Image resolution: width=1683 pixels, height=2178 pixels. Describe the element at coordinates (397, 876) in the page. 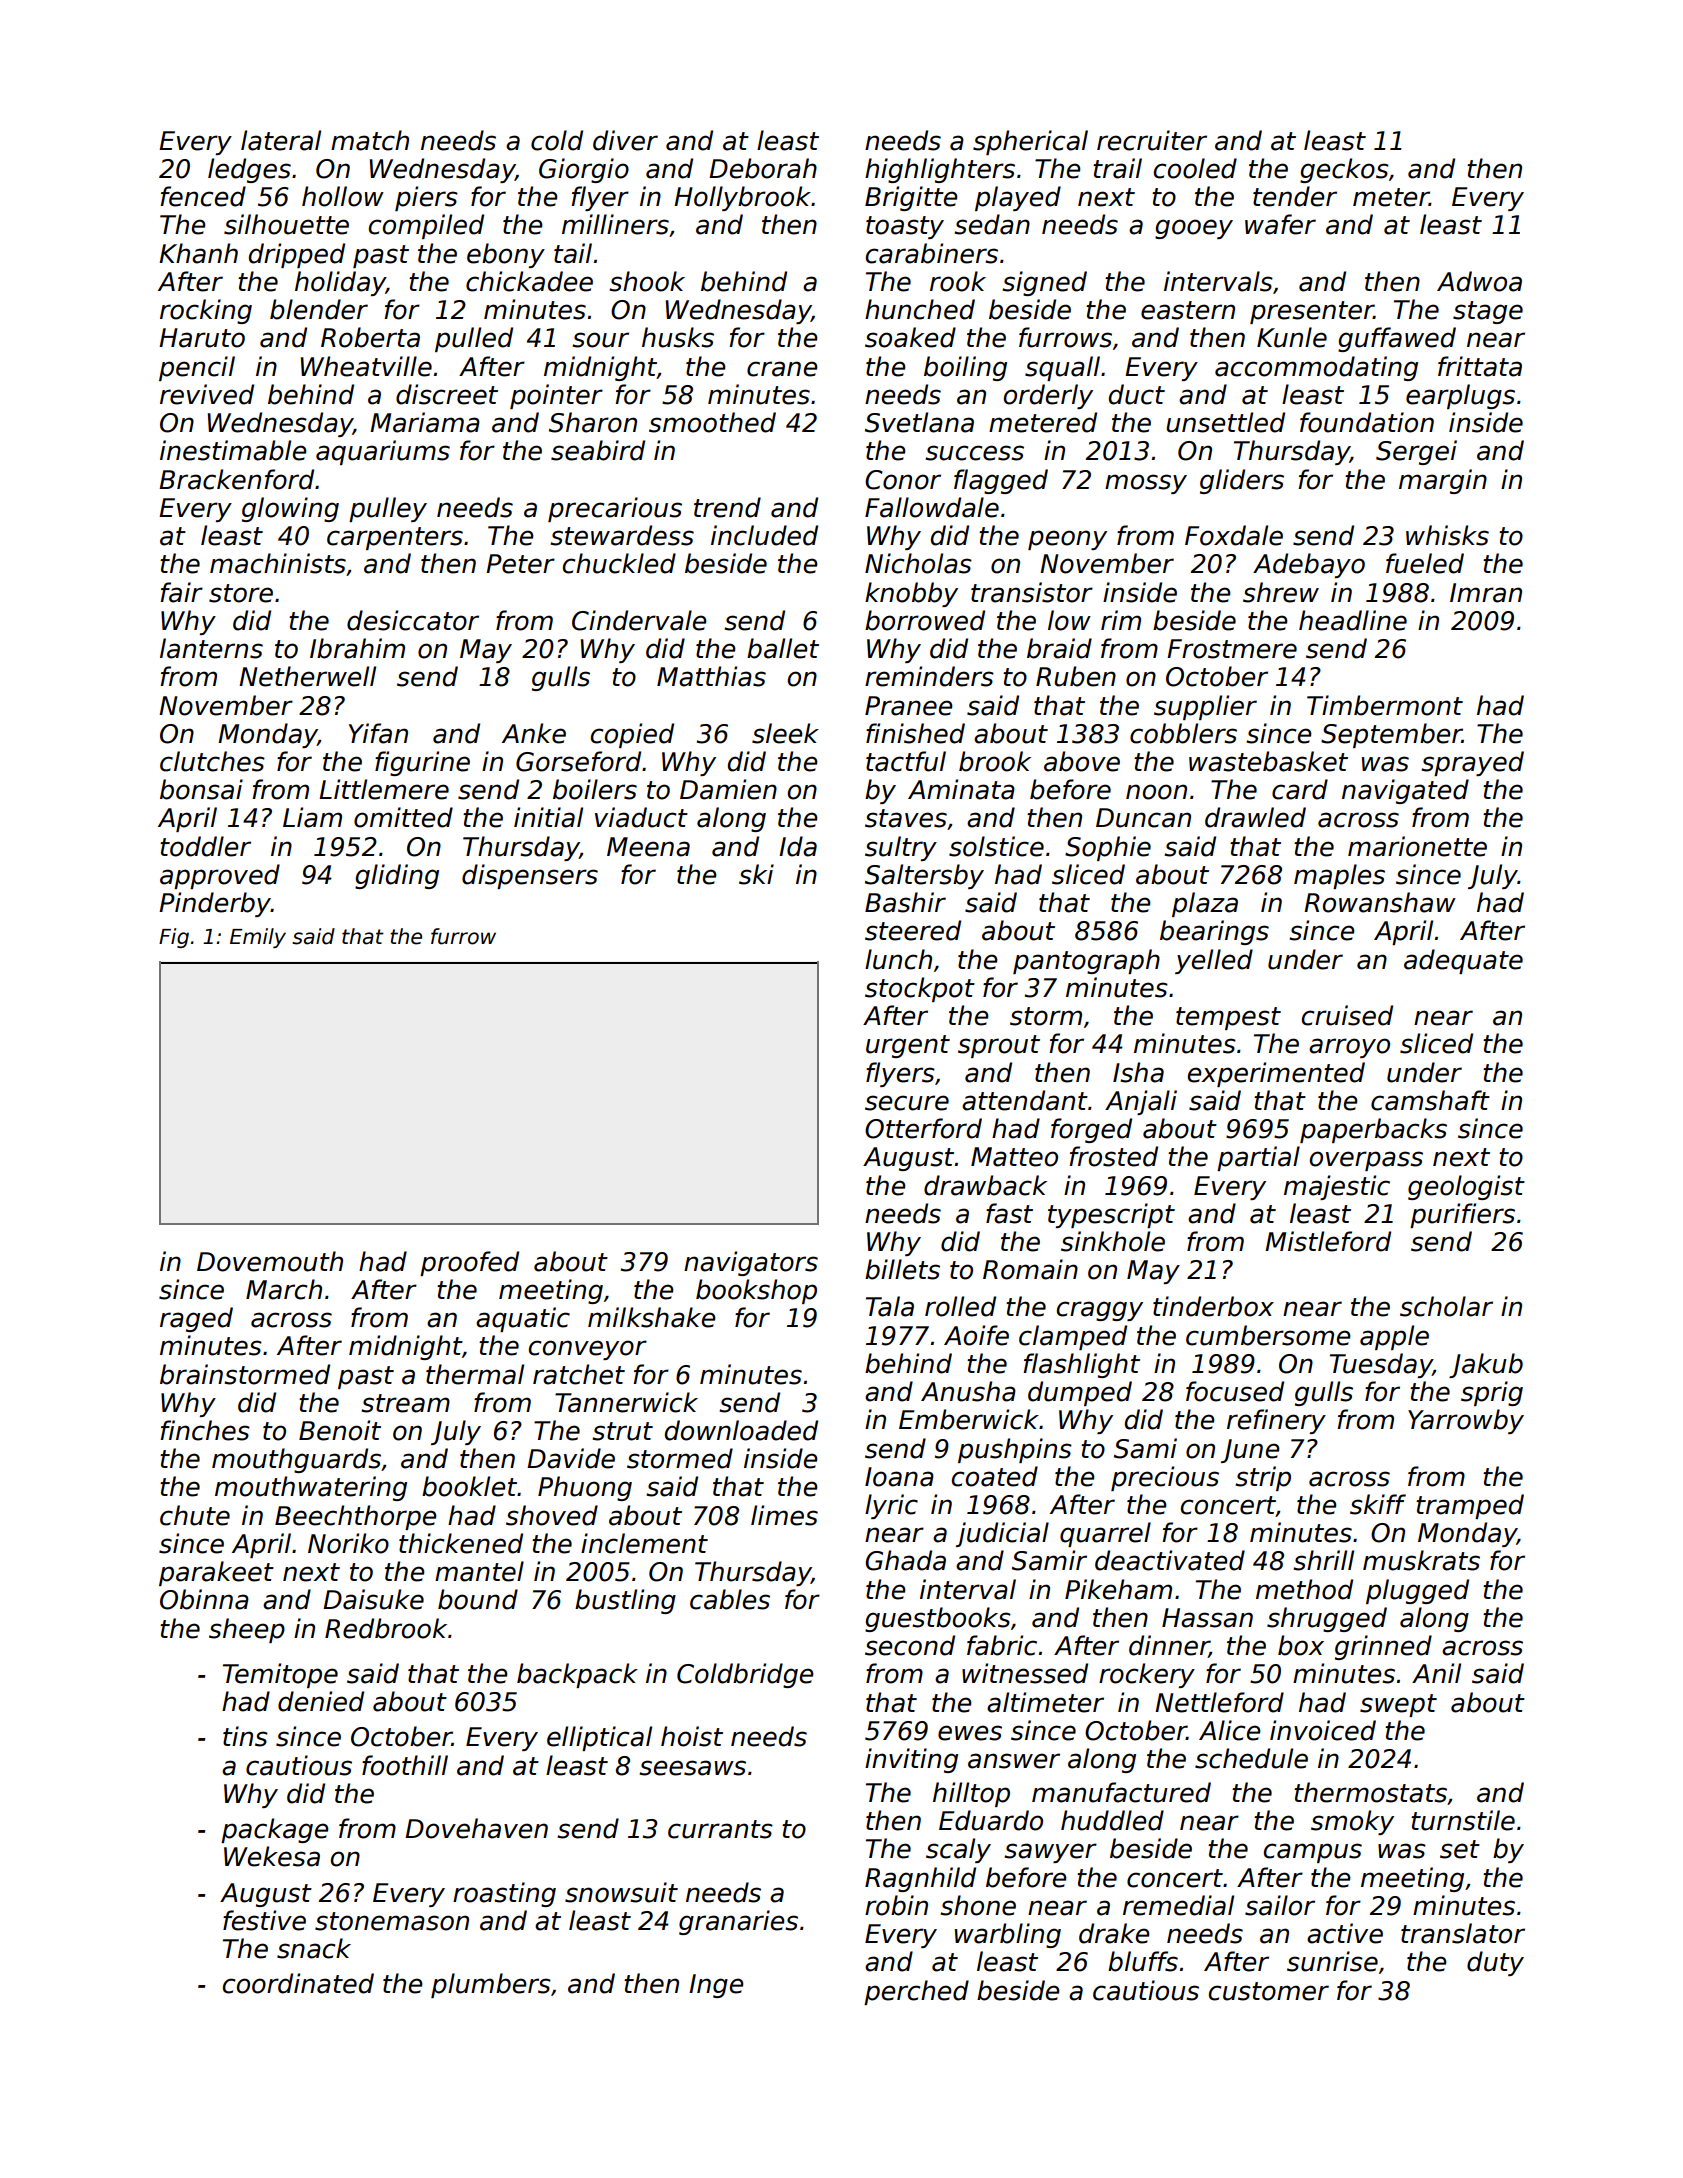

I see `gliding` at that location.
